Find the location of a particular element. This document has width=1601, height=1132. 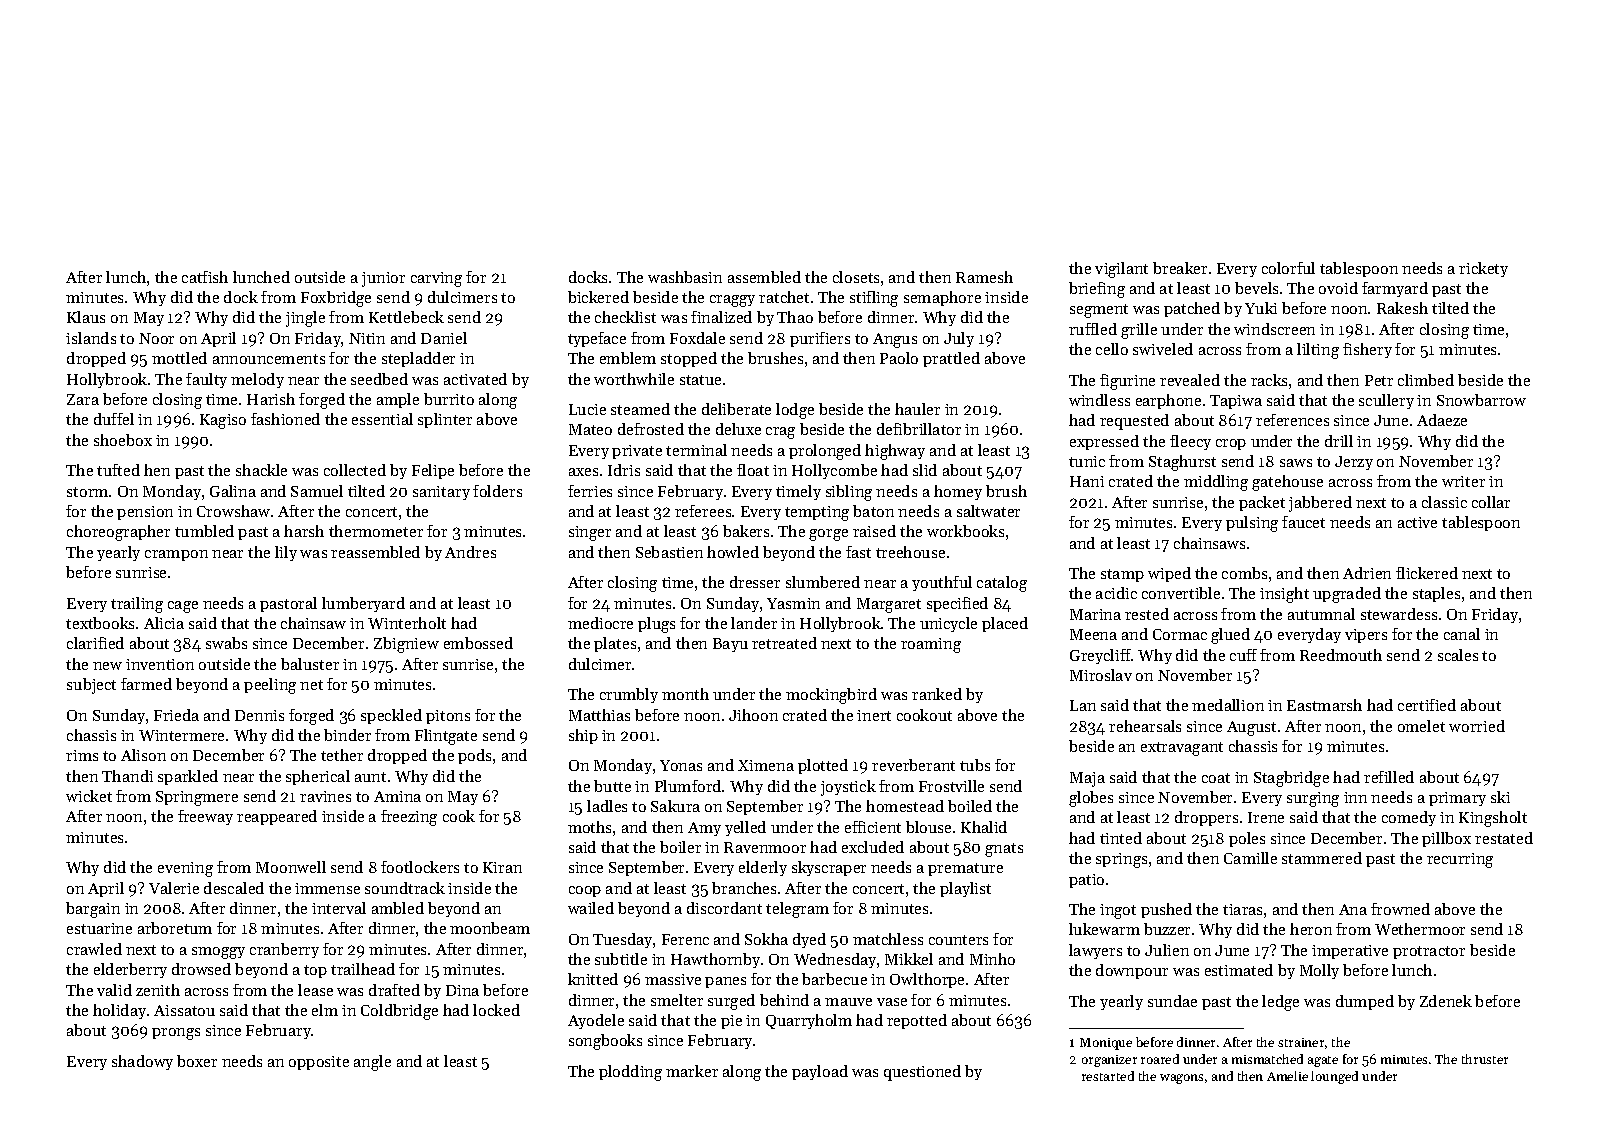

rickety is located at coordinates (1483, 269).
